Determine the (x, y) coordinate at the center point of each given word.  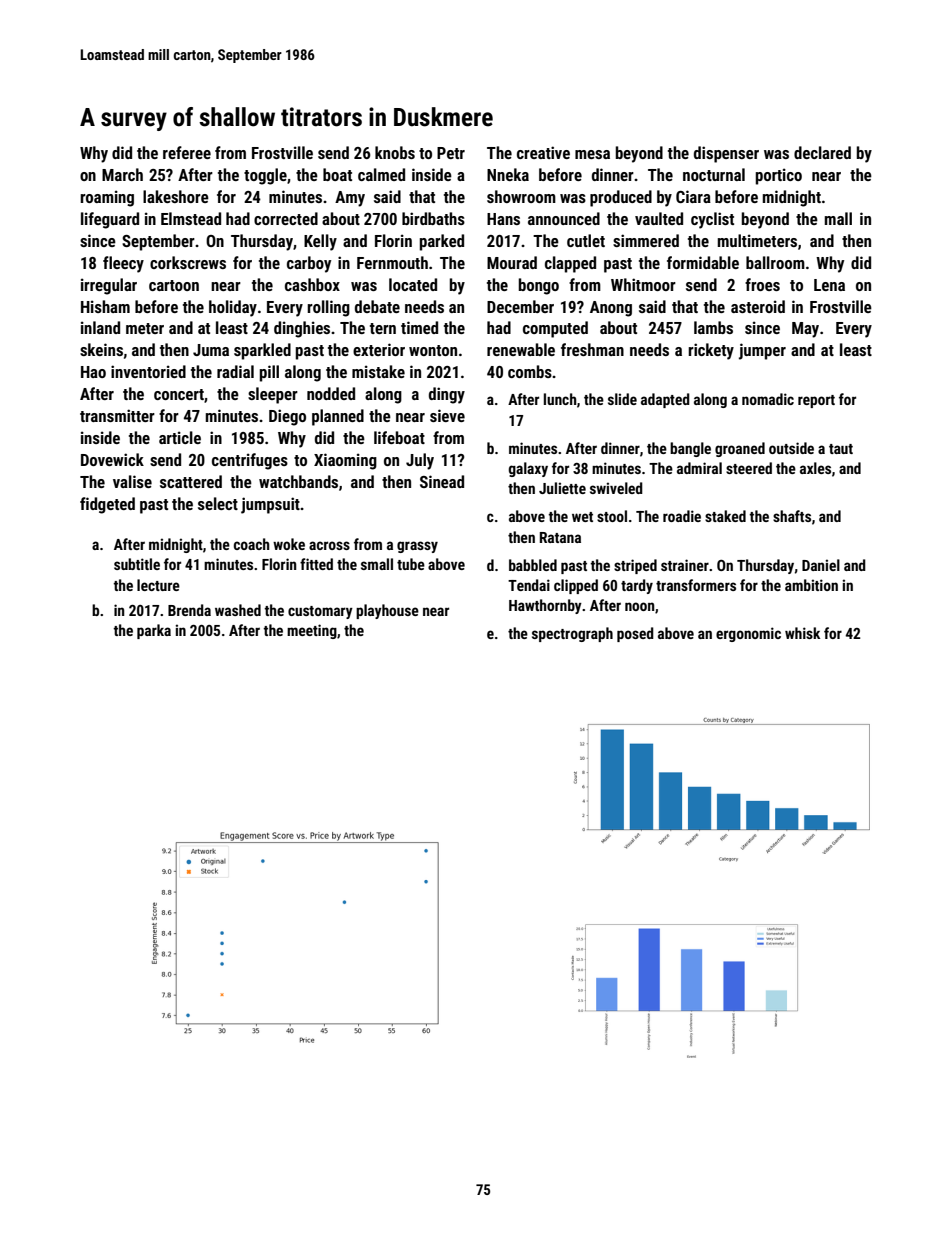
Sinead (442, 481)
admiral (699, 468)
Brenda (189, 610)
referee (187, 152)
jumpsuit (270, 505)
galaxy (528, 469)
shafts (792, 516)
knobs (395, 152)
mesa (592, 154)
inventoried (148, 371)
